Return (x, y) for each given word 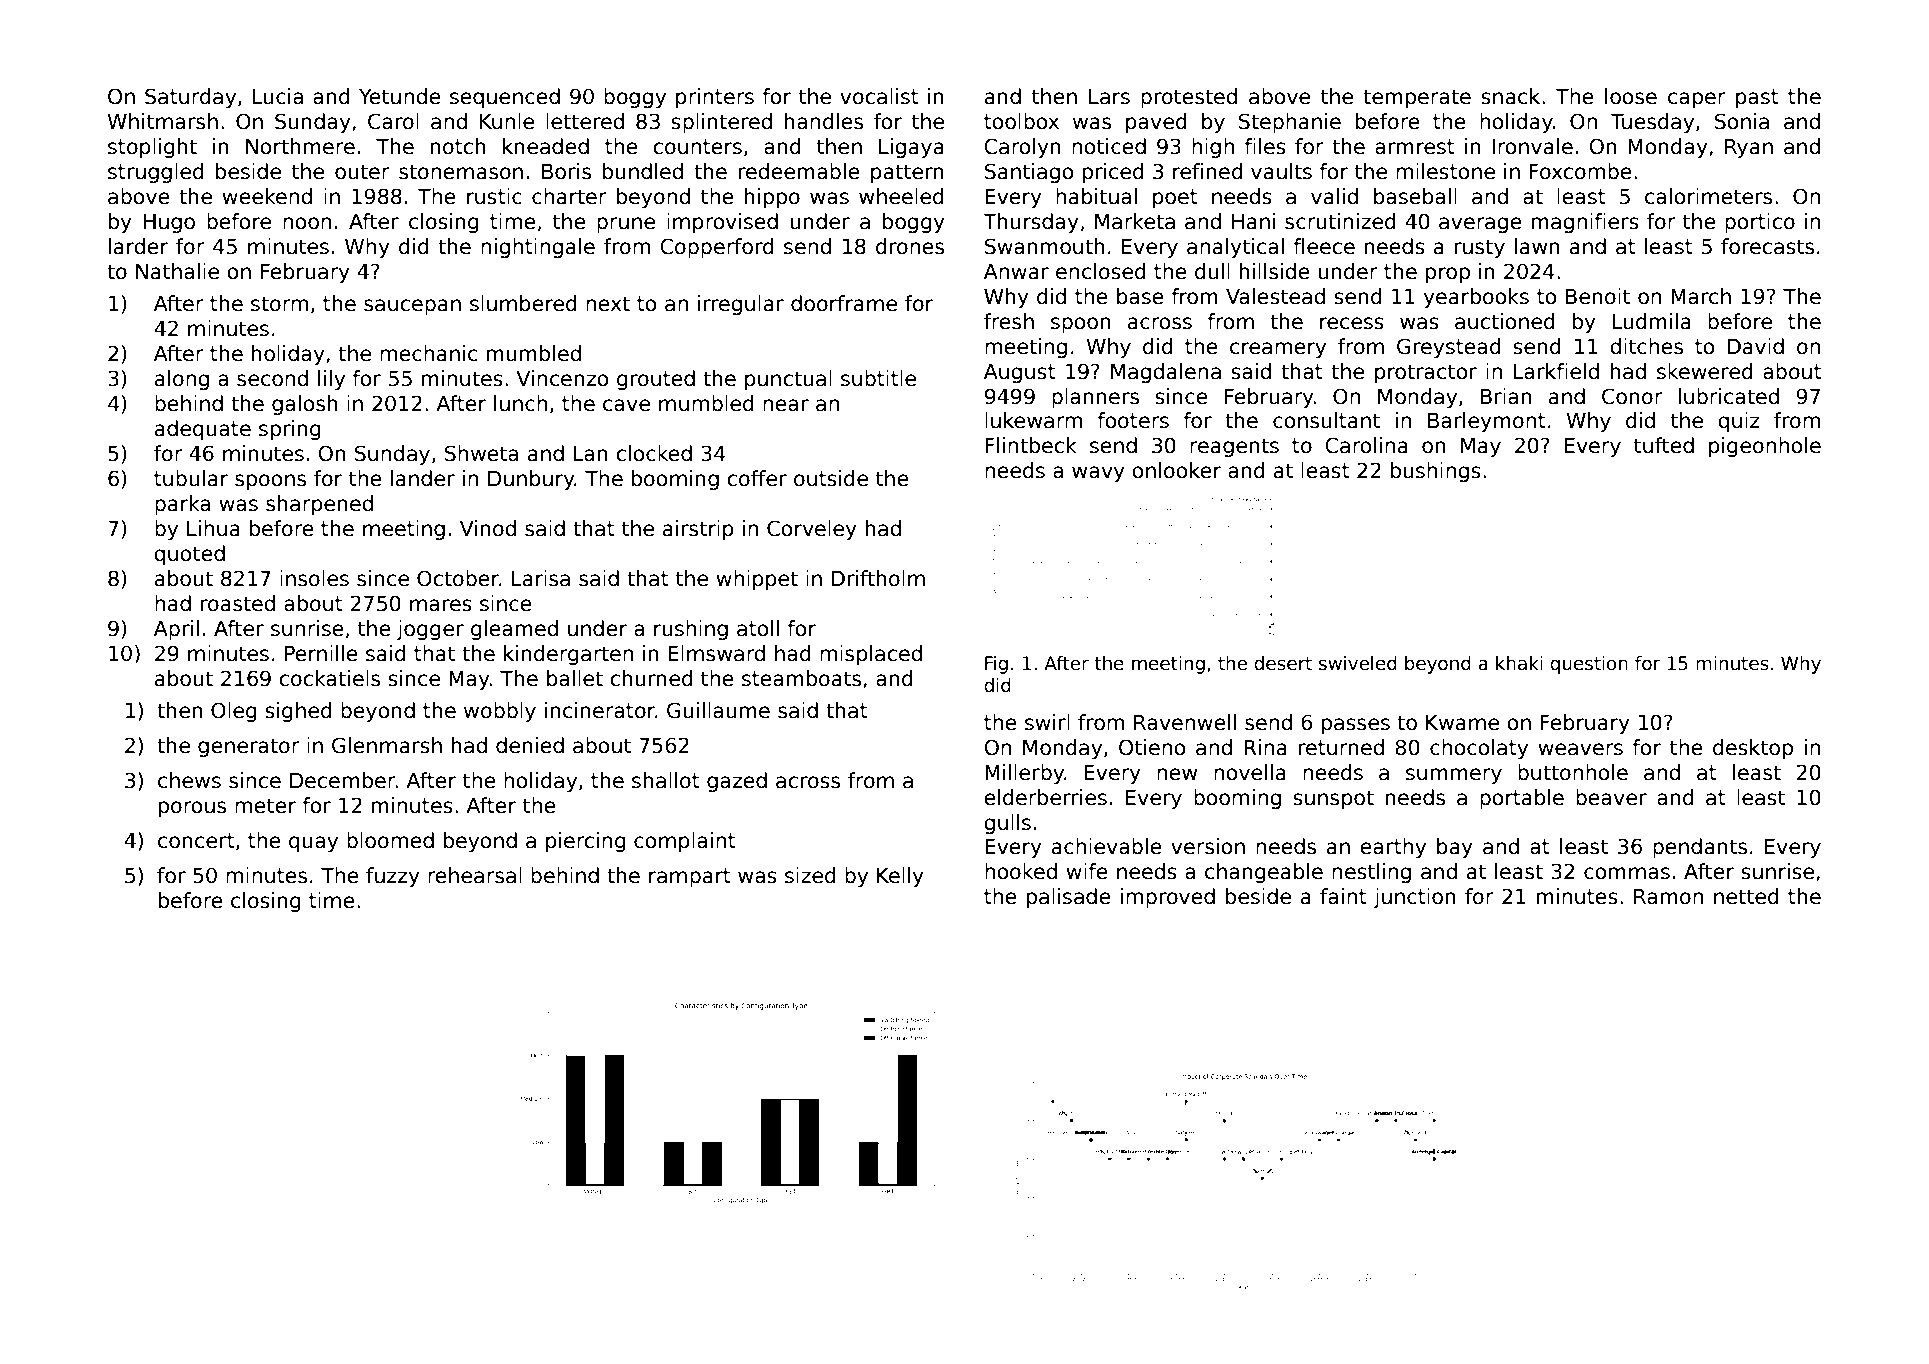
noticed (1109, 146)
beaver (1611, 797)
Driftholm (878, 578)
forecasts (1767, 246)
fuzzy (393, 877)
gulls (1007, 824)
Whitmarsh (162, 121)
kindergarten (568, 655)
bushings (1436, 472)
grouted (656, 380)
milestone (1445, 171)
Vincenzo (562, 378)
